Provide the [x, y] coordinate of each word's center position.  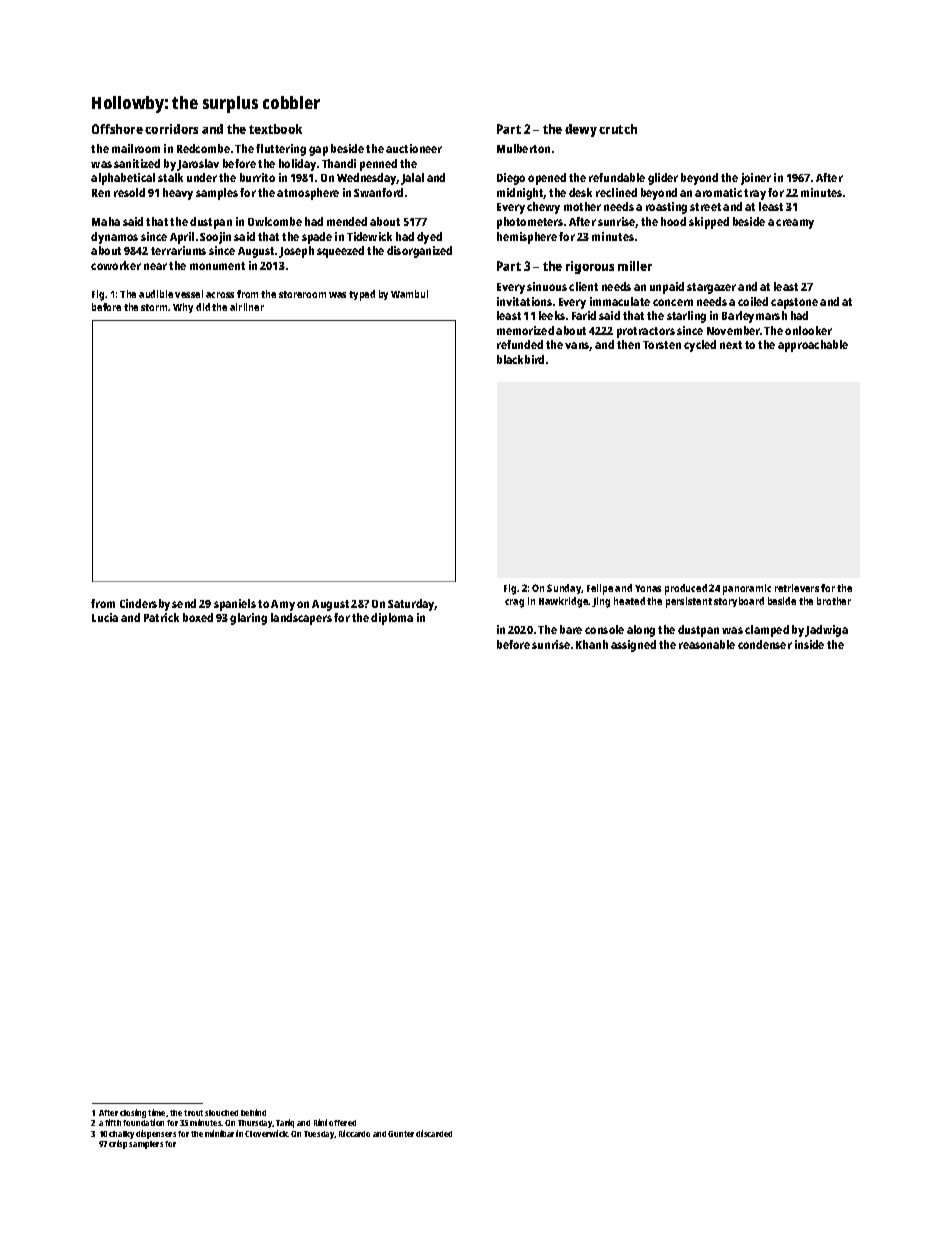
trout [193, 1113]
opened [547, 179]
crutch [618, 129]
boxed [198, 617]
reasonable [707, 644]
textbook [275, 129]
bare [571, 629]
